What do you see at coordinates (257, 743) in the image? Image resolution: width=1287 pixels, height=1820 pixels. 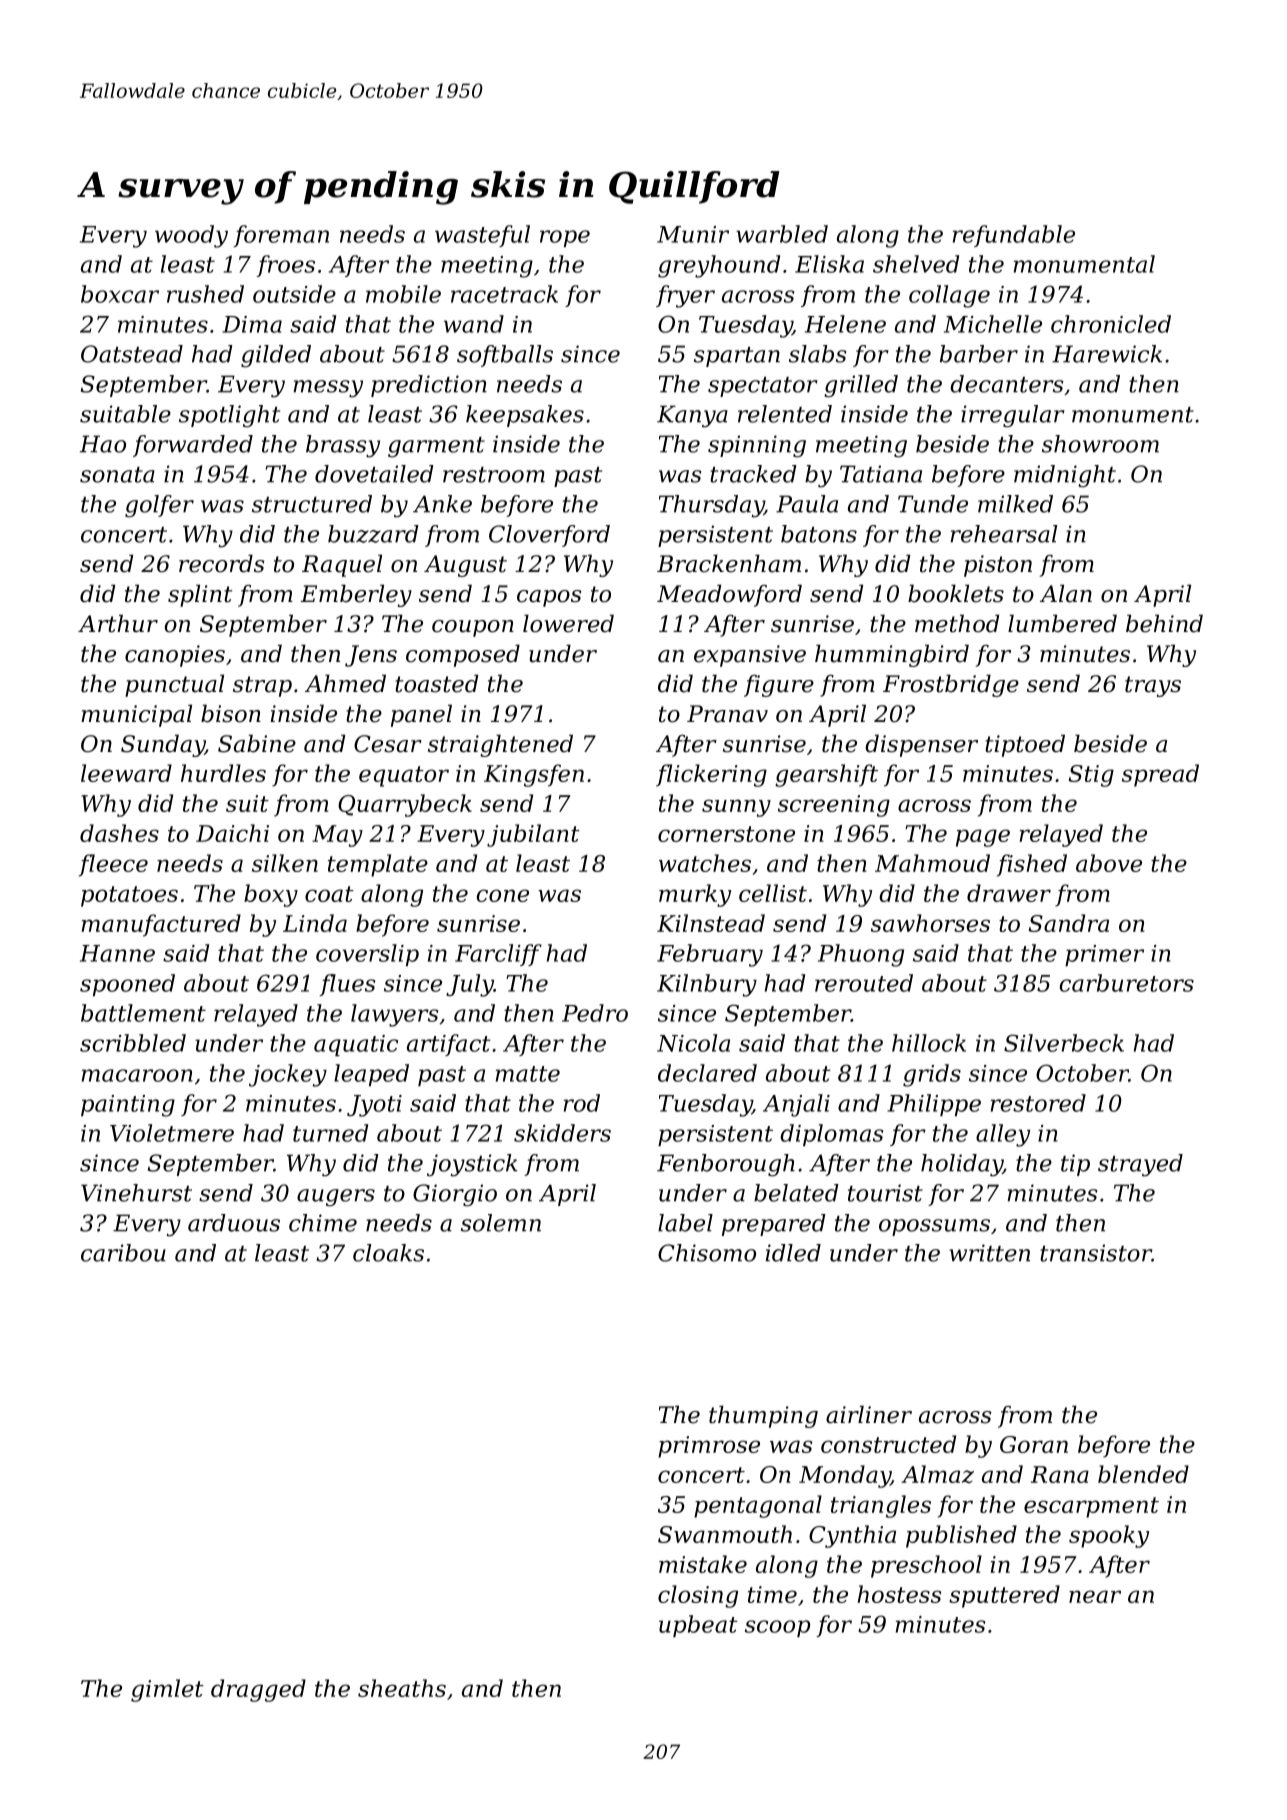 I see `Sabine` at bounding box center [257, 743].
